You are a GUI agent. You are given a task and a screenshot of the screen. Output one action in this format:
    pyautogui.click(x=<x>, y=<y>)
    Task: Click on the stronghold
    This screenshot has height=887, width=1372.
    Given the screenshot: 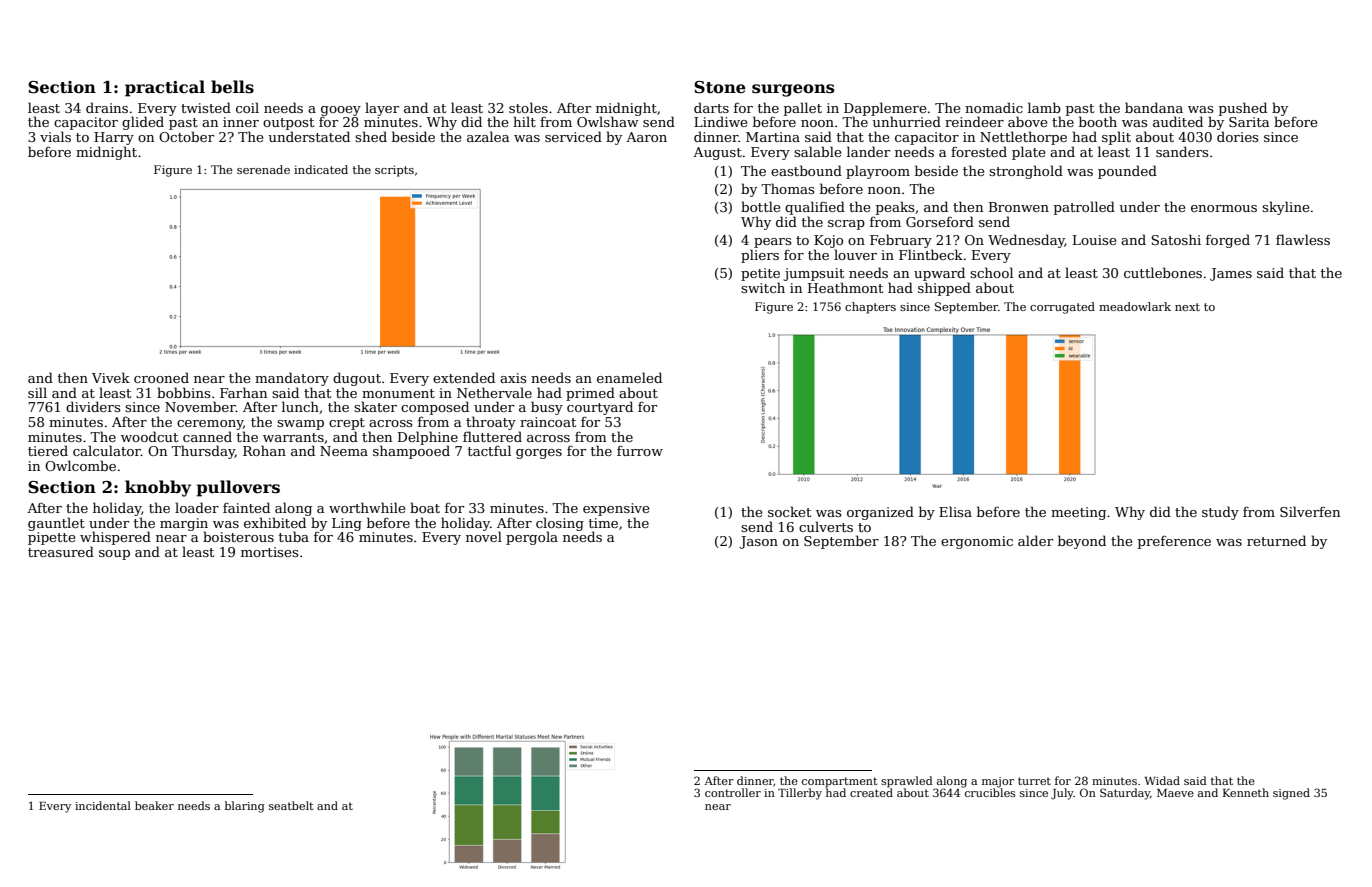 What is the action you would take?
    pyautogui.click(x=1026, y=172)
